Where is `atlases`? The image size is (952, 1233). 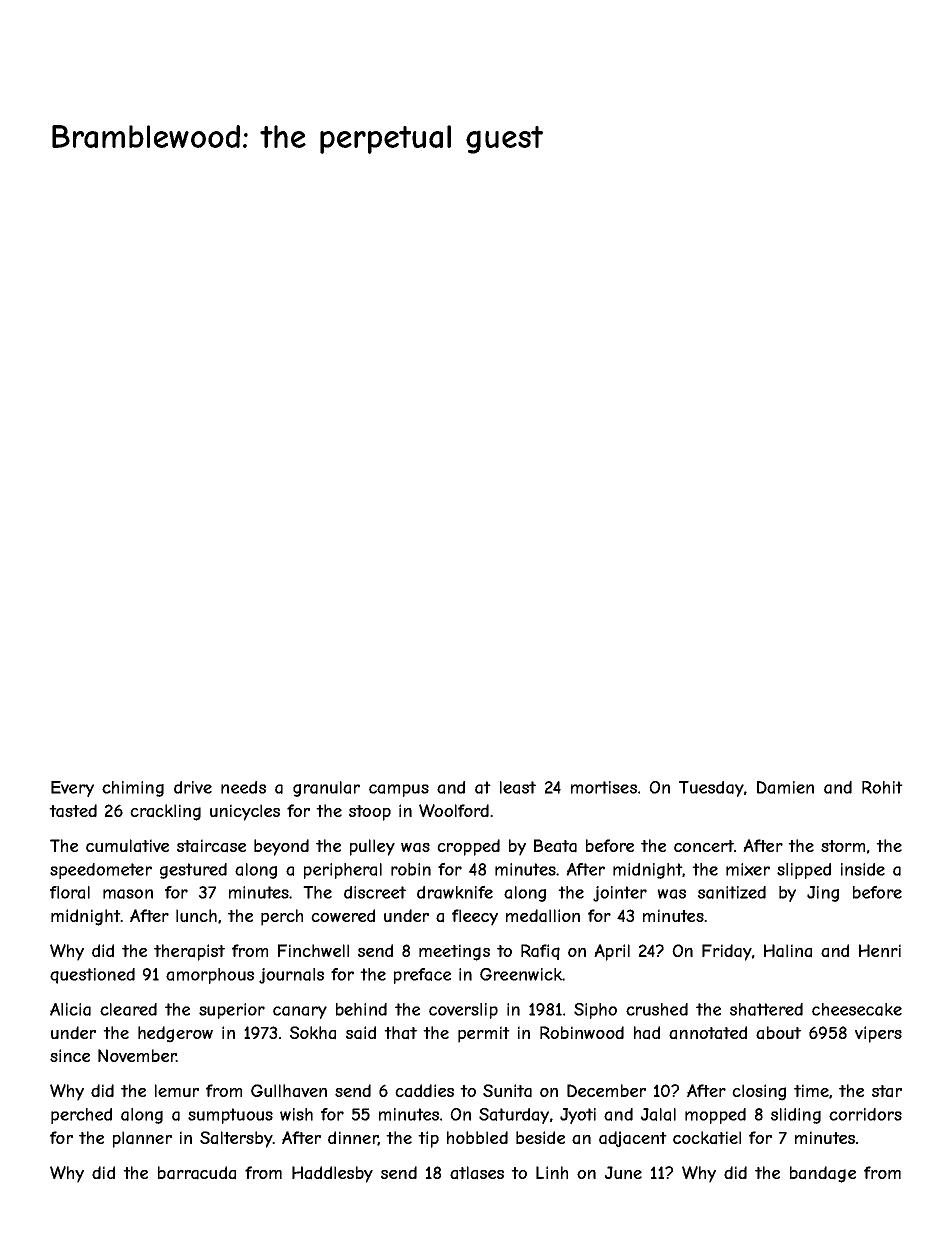
atlases is located at coordinates (477, 1173).
